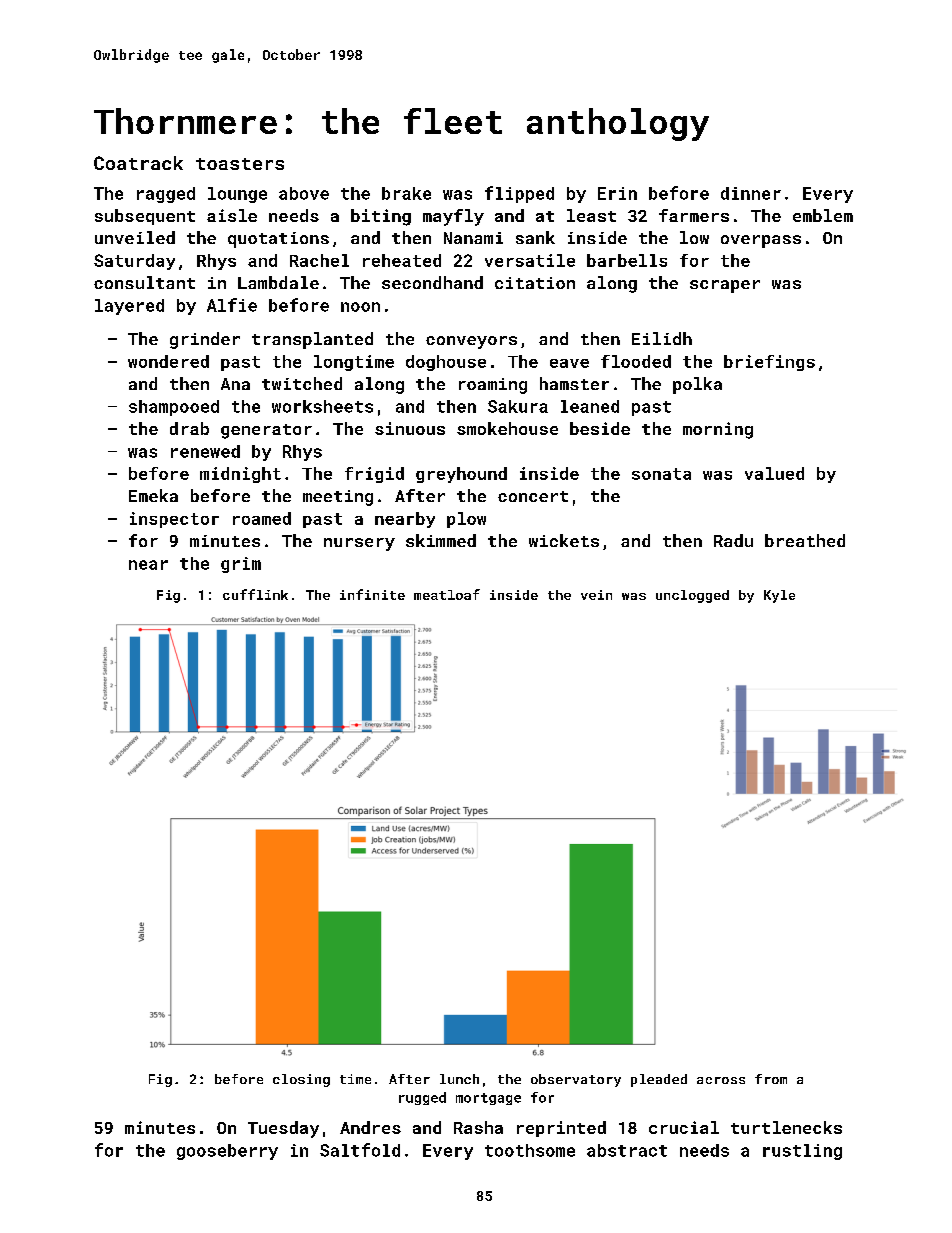 The image size is (952, 1233). I want to click on subsequent, so click(145, 217).
